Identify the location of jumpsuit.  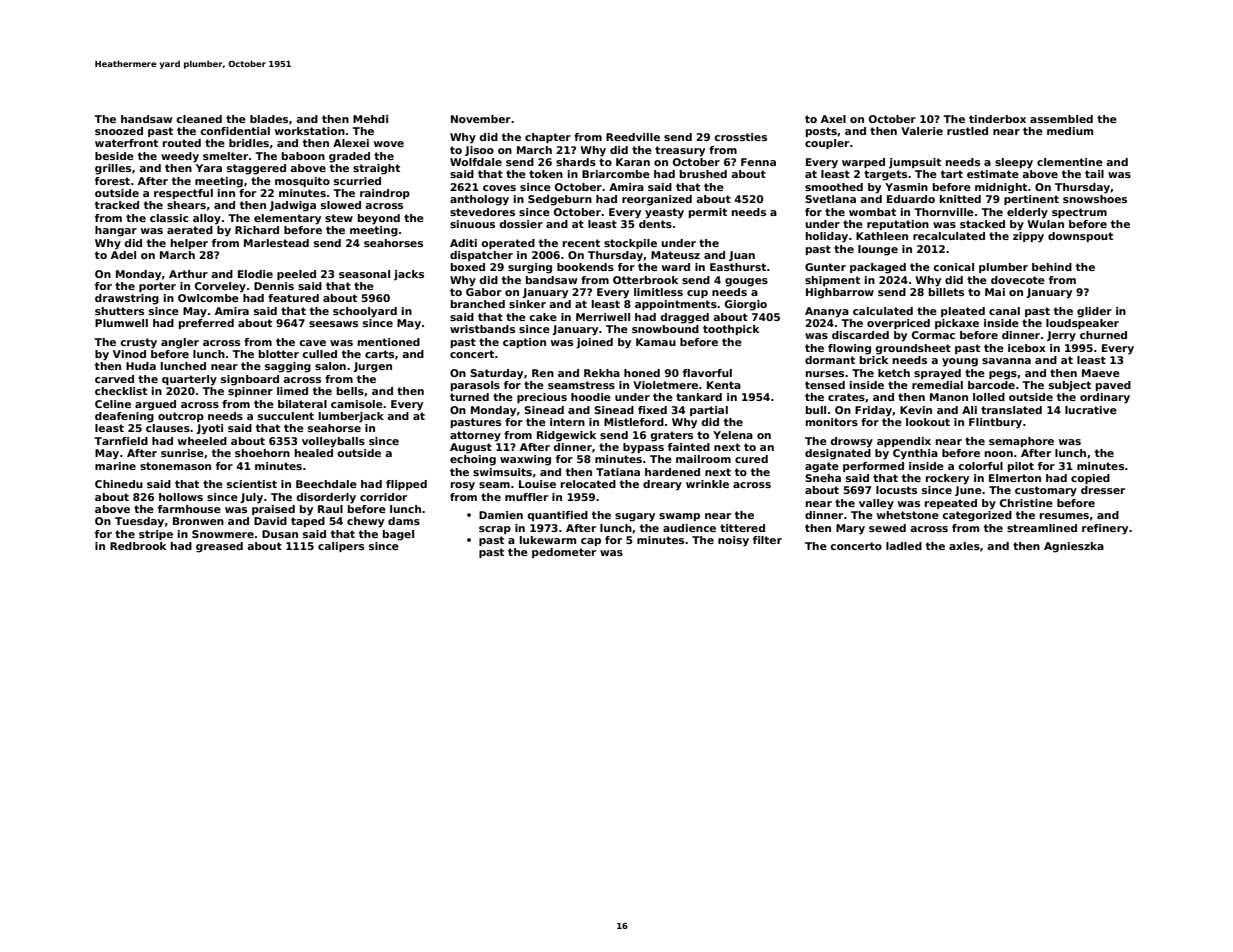
(915, 163).
